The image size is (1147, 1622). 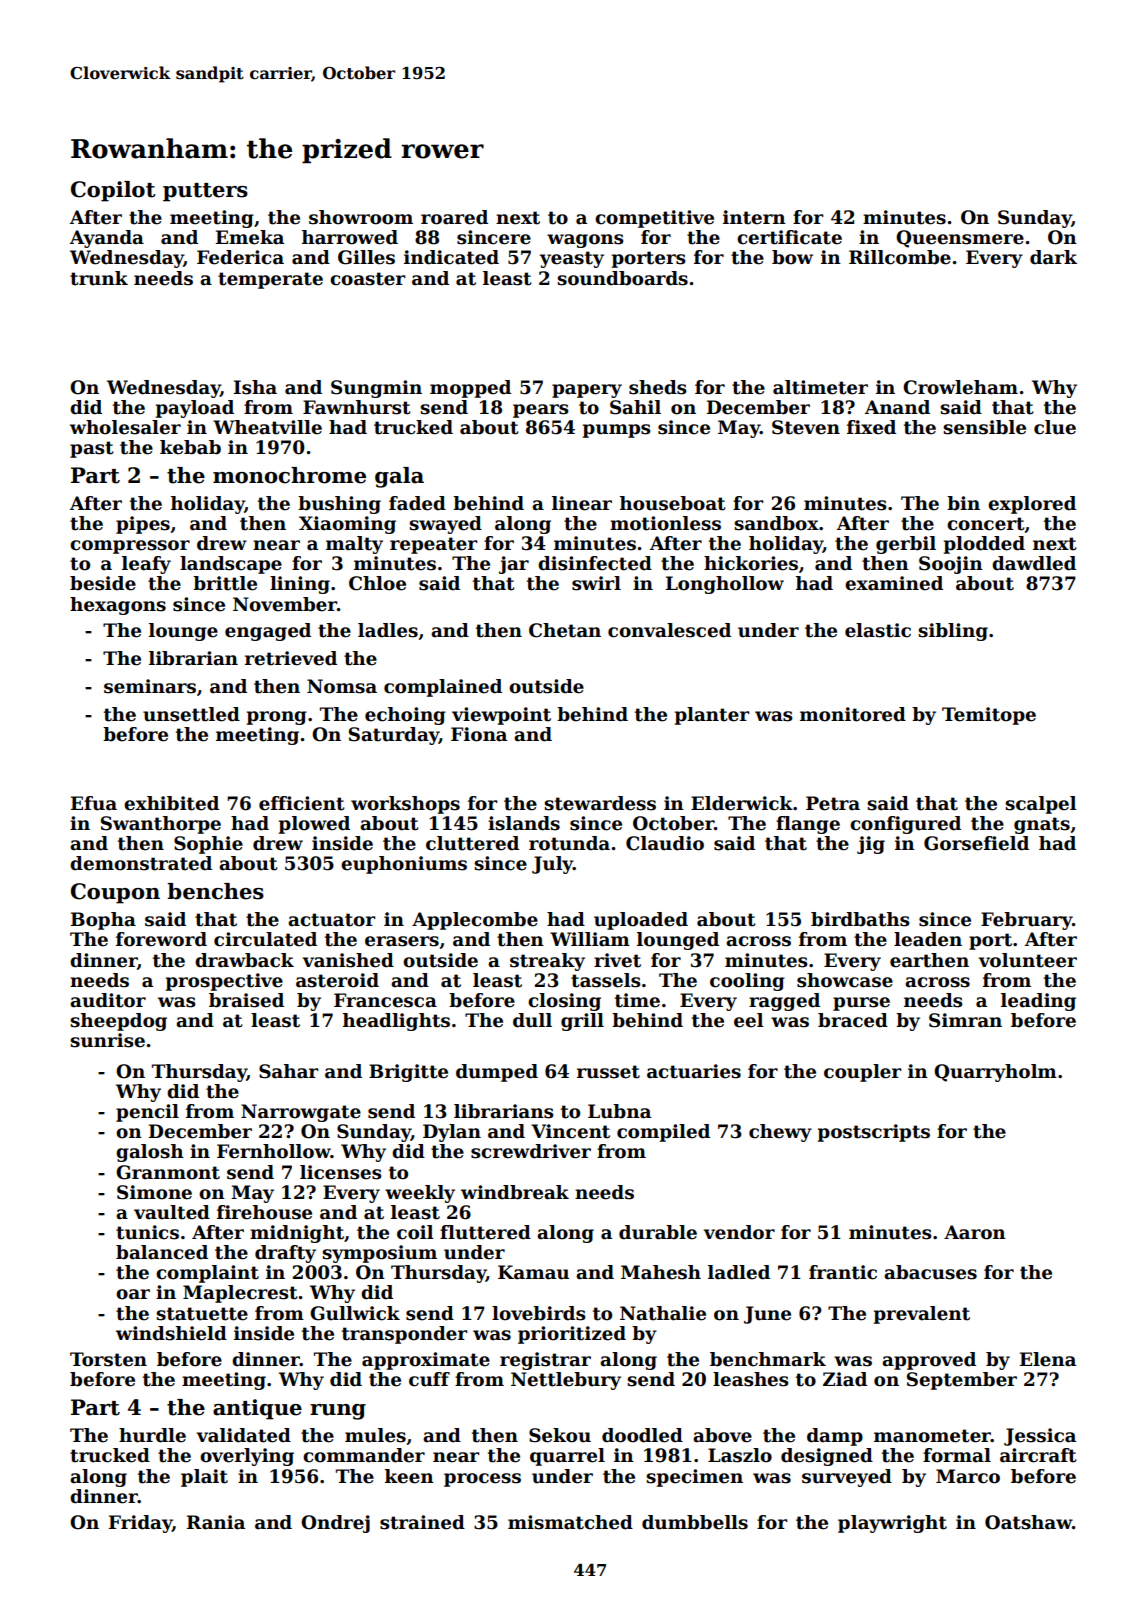 I want to click on roared, so click(x=454, y=217).
